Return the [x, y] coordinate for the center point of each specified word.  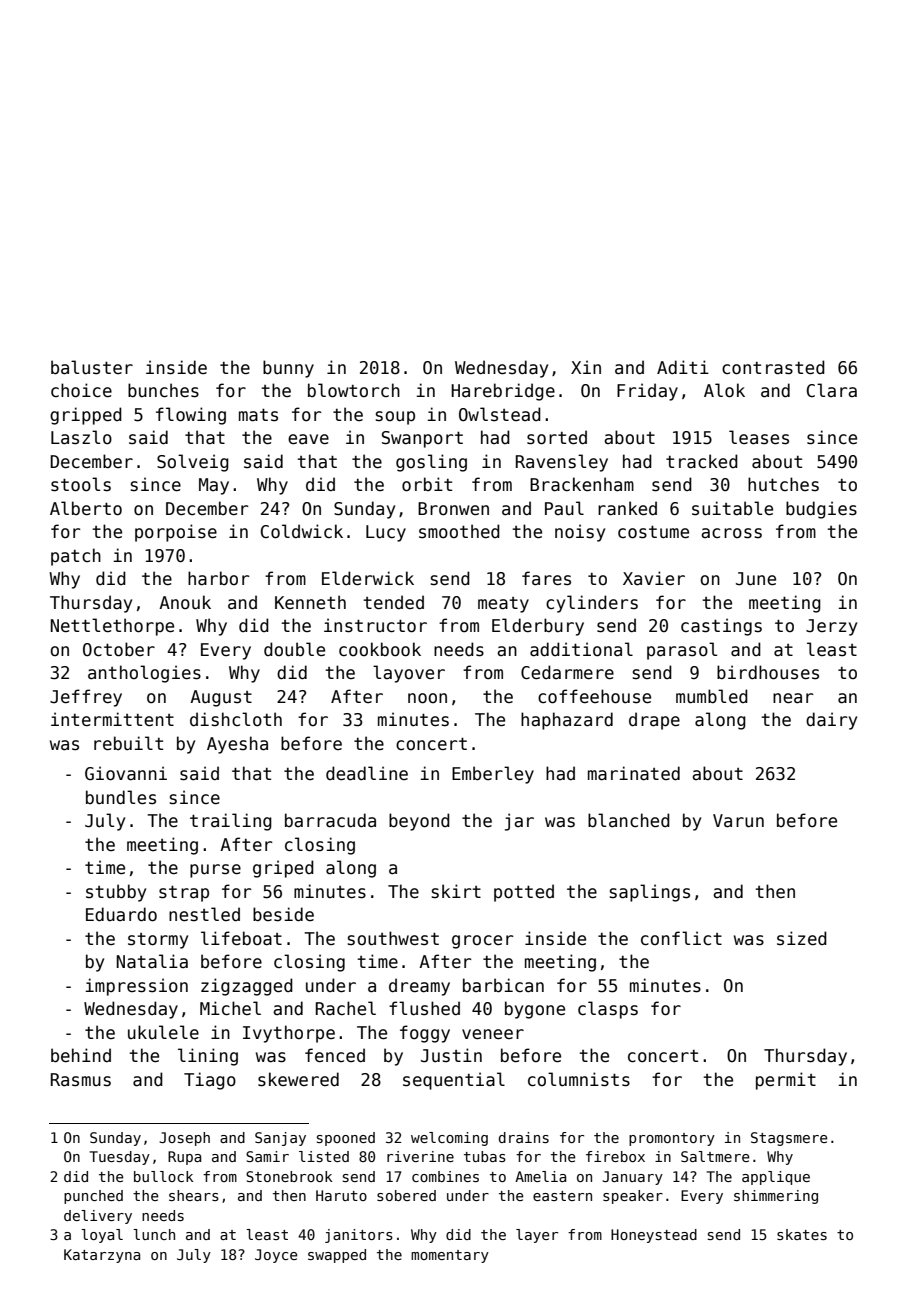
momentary [450, 1256]
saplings [650, 893]
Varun [738, 821]
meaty [503, 605]
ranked [627, 508]
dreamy [419, 987]
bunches [163, 390]
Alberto [86, 508]
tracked [702, 461]
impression [136, 987]
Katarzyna [102, 1256]
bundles [121, 797]
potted [524, 893]
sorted [557, 437]
